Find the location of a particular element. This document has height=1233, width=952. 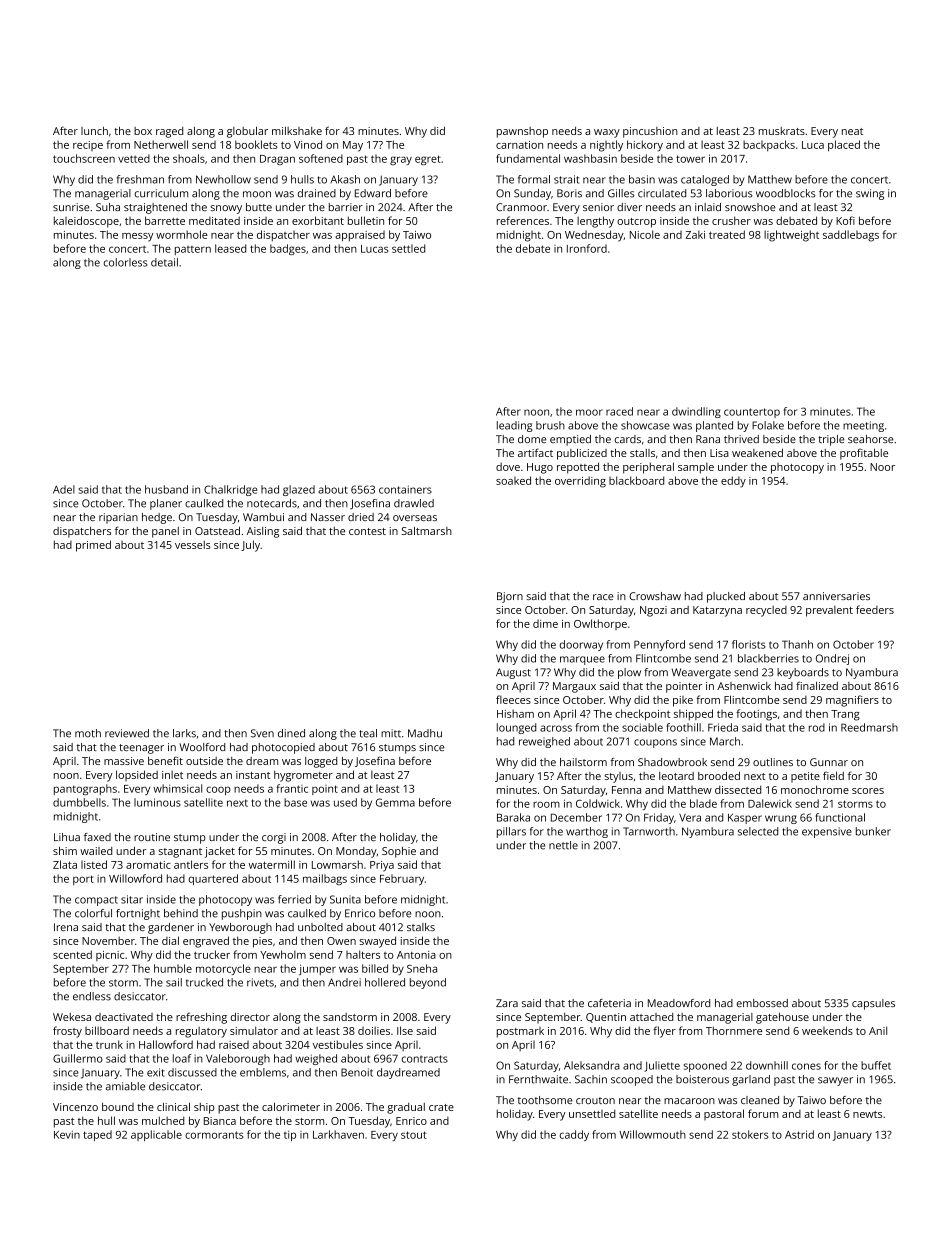

weakened is located at coordinates (757, 453).
